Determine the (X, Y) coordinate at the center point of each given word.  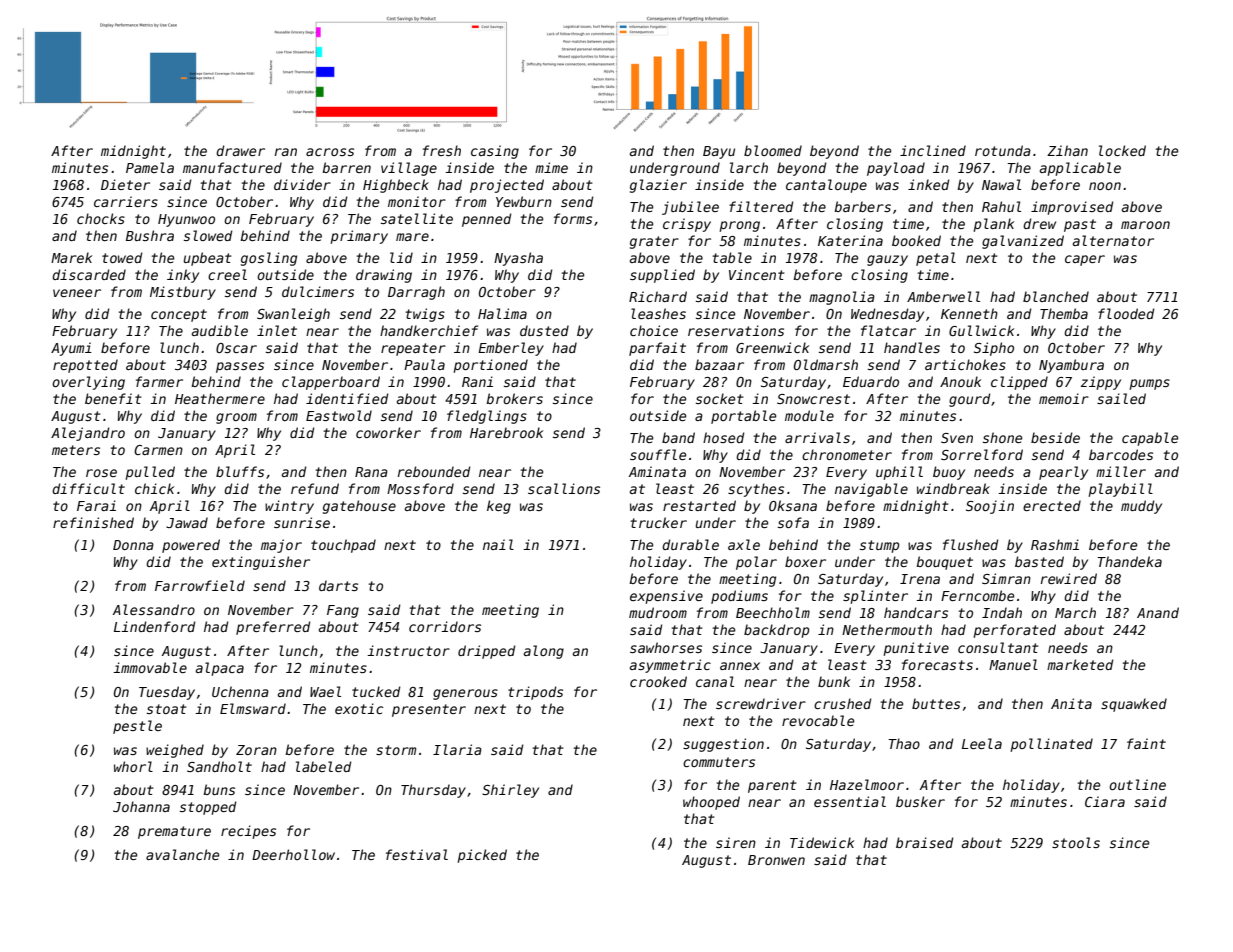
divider (302, 184)
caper (1085, 260)
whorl (133, 766)
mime (551, 167)
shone (1002, 437)
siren (736, 842)
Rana (371, 472)
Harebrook (506, 432)
